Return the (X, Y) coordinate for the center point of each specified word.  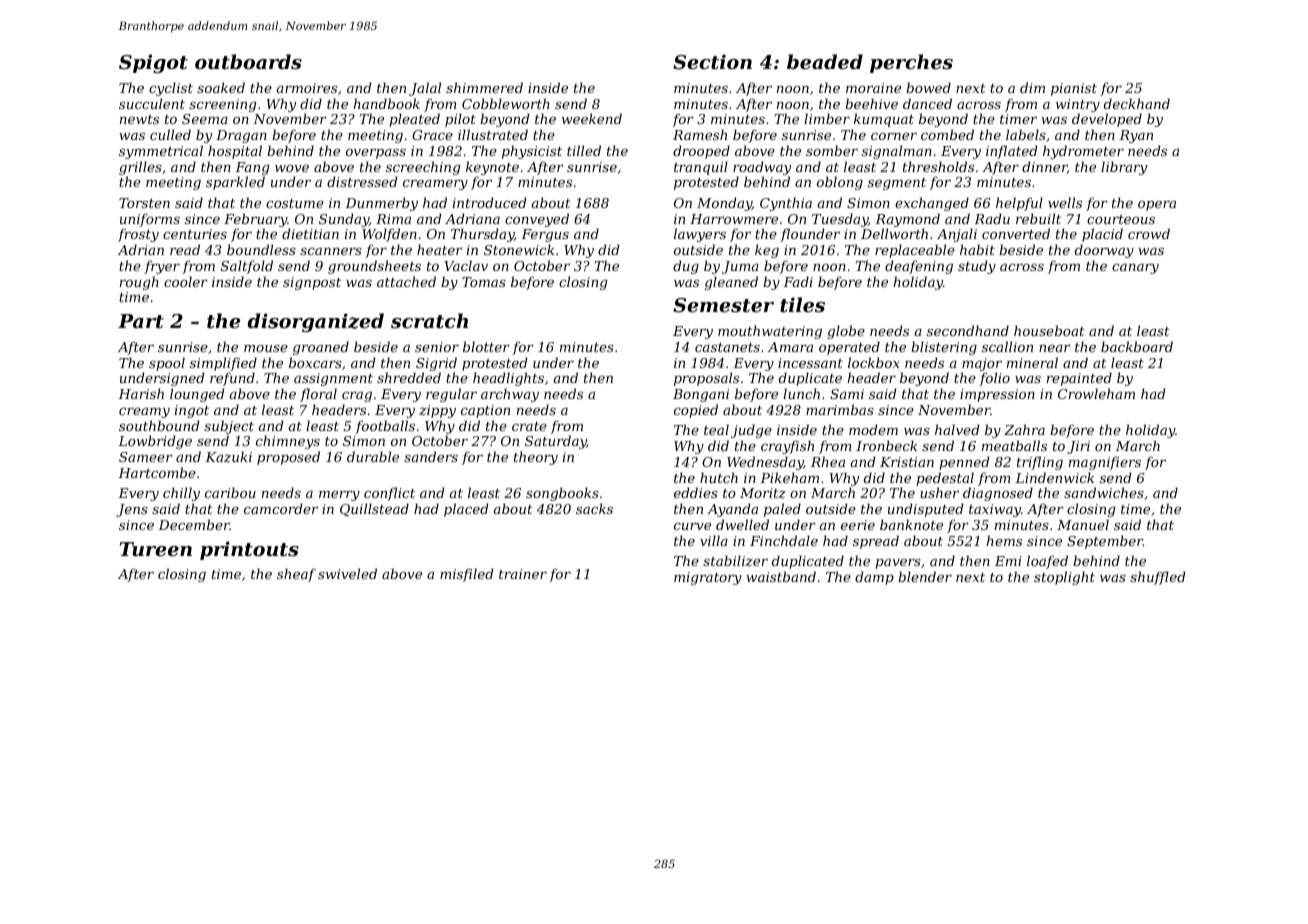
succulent (152, 103)
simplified (223, 364)
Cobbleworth (506, 103)
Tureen (156, 549)
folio (994, 379)
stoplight (1064, 578)
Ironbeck (886, 445)
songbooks (562, 494)
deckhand (1137, 103)
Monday (724, 204)
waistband (781, 576)
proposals (706, 379)
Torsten (144, 203)
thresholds (938, 166)
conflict (389, 494)
